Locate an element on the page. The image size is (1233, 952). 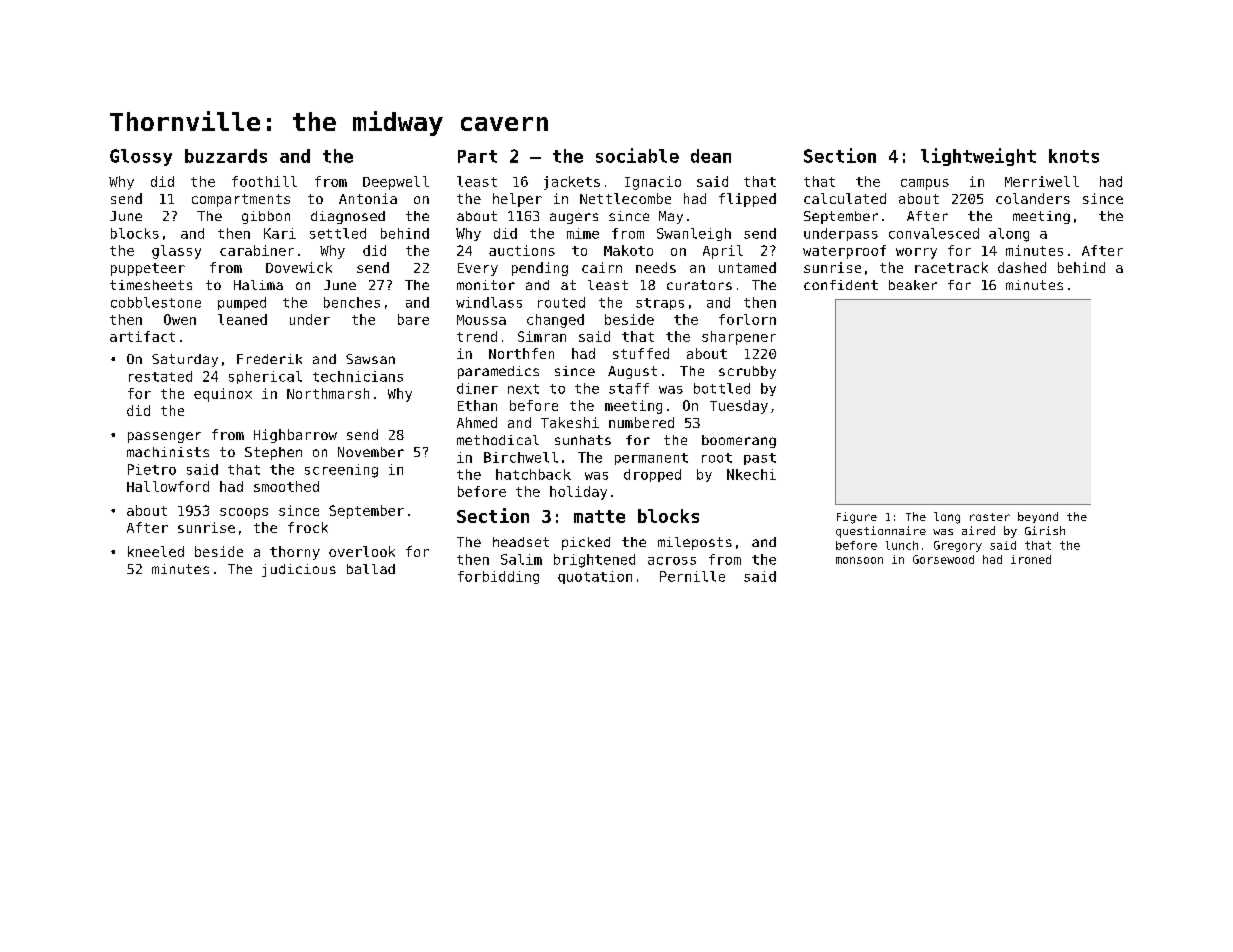
colanders is located at coordinates (1033, 198).
